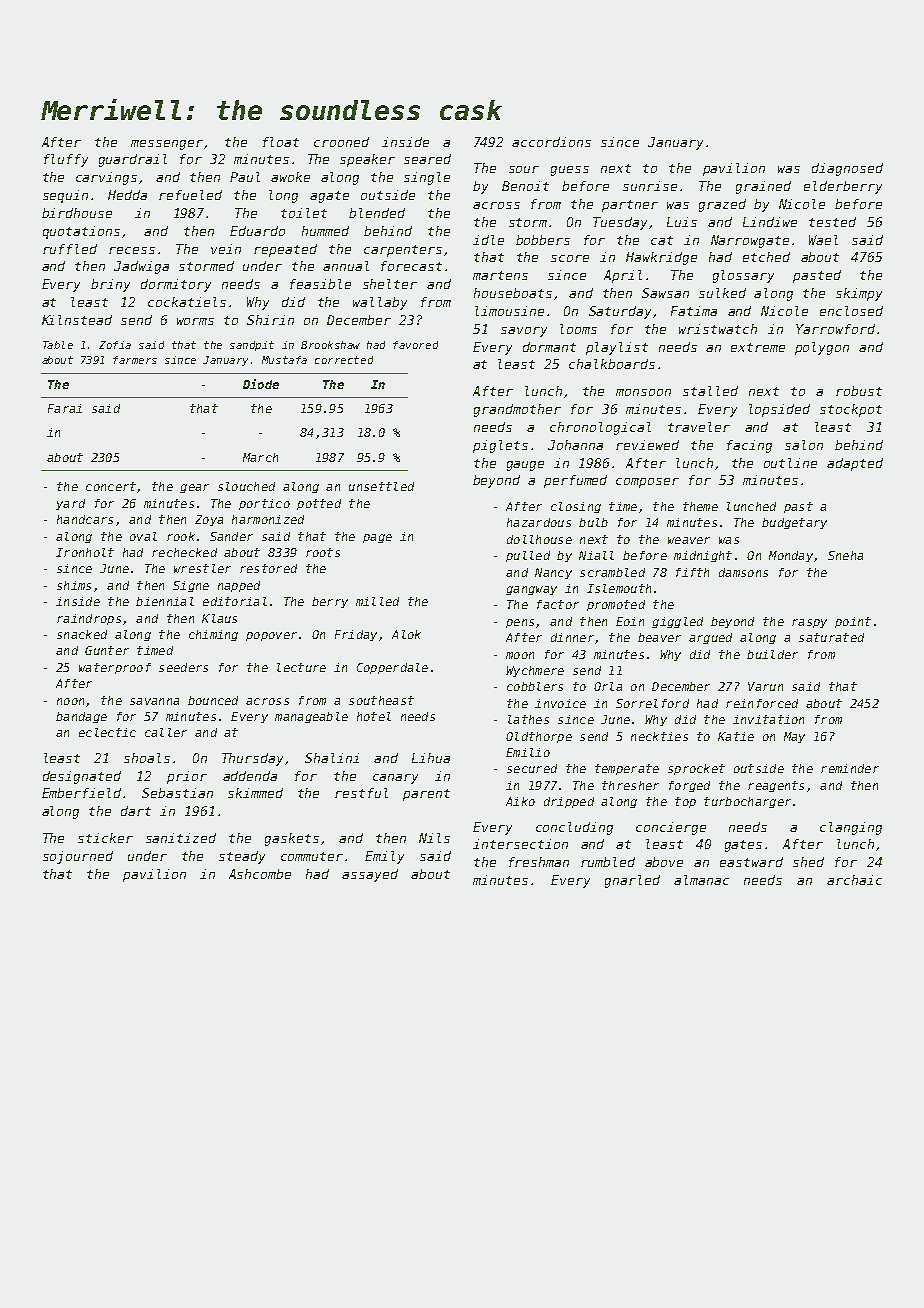 This screenshot has height=1308, width=924. Describe the element at coordinates (356, 635) in the screenshot. I see `Friday` at that location.
